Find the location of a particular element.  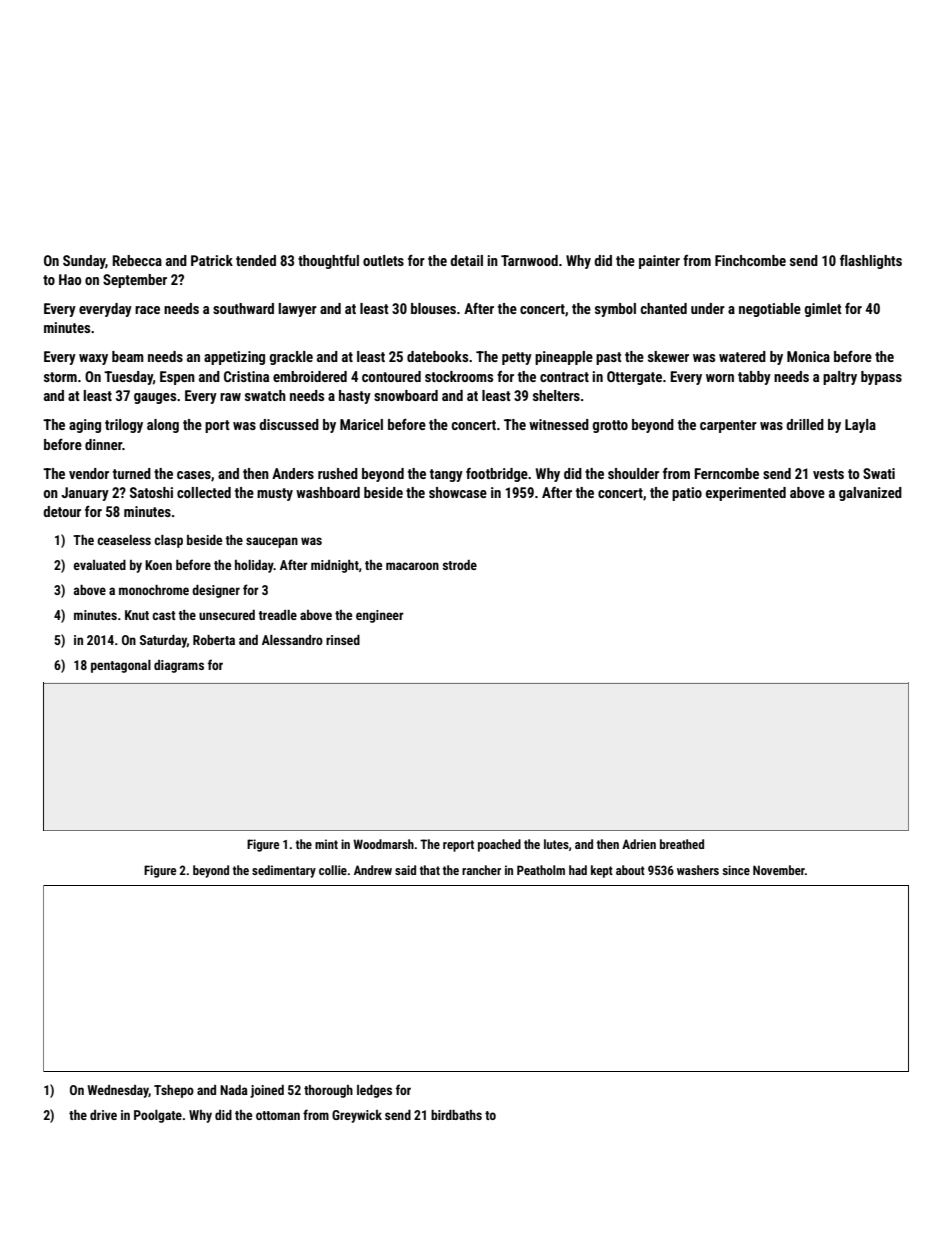

breathed is located at coordinates (682, 844).
